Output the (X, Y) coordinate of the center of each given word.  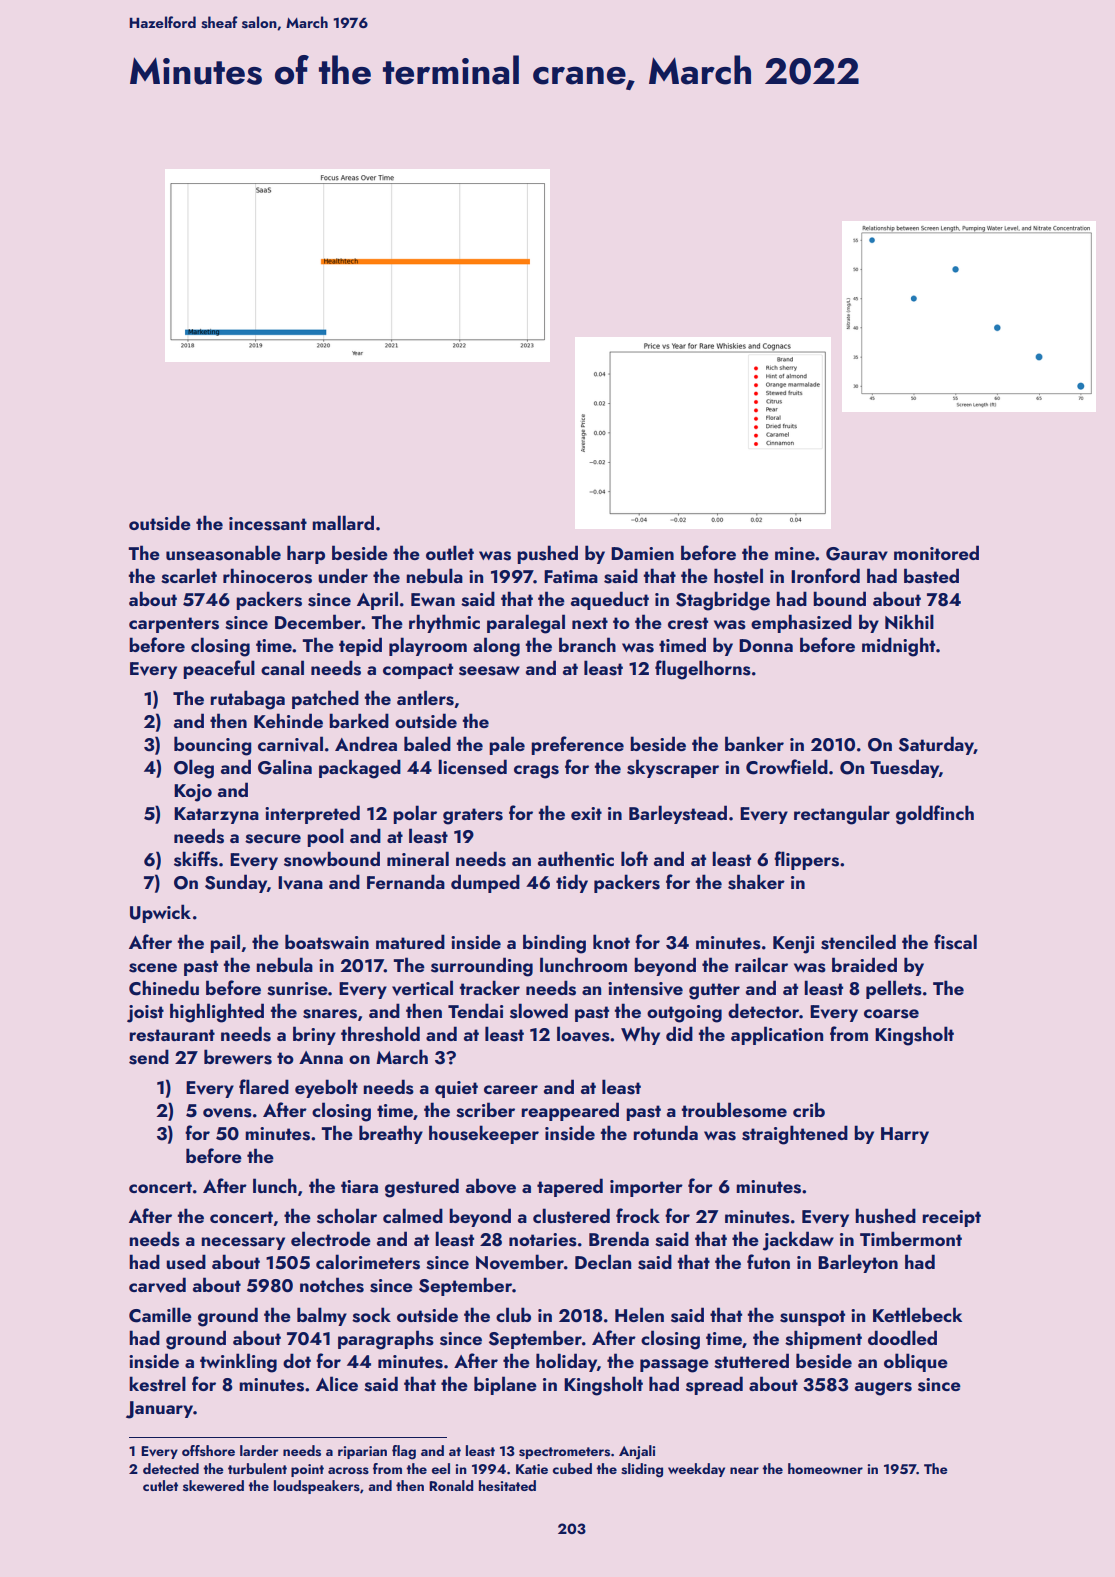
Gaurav (857, 554)
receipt (952, 1218)
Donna (766, 645)
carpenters (174, 625)
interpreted (312, 814)
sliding (642, 1470)
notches (332, 1285)
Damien (642, 553)
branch (587, 644)
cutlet (160, 1485)
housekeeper (484, 1134)
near (744, 1470)
